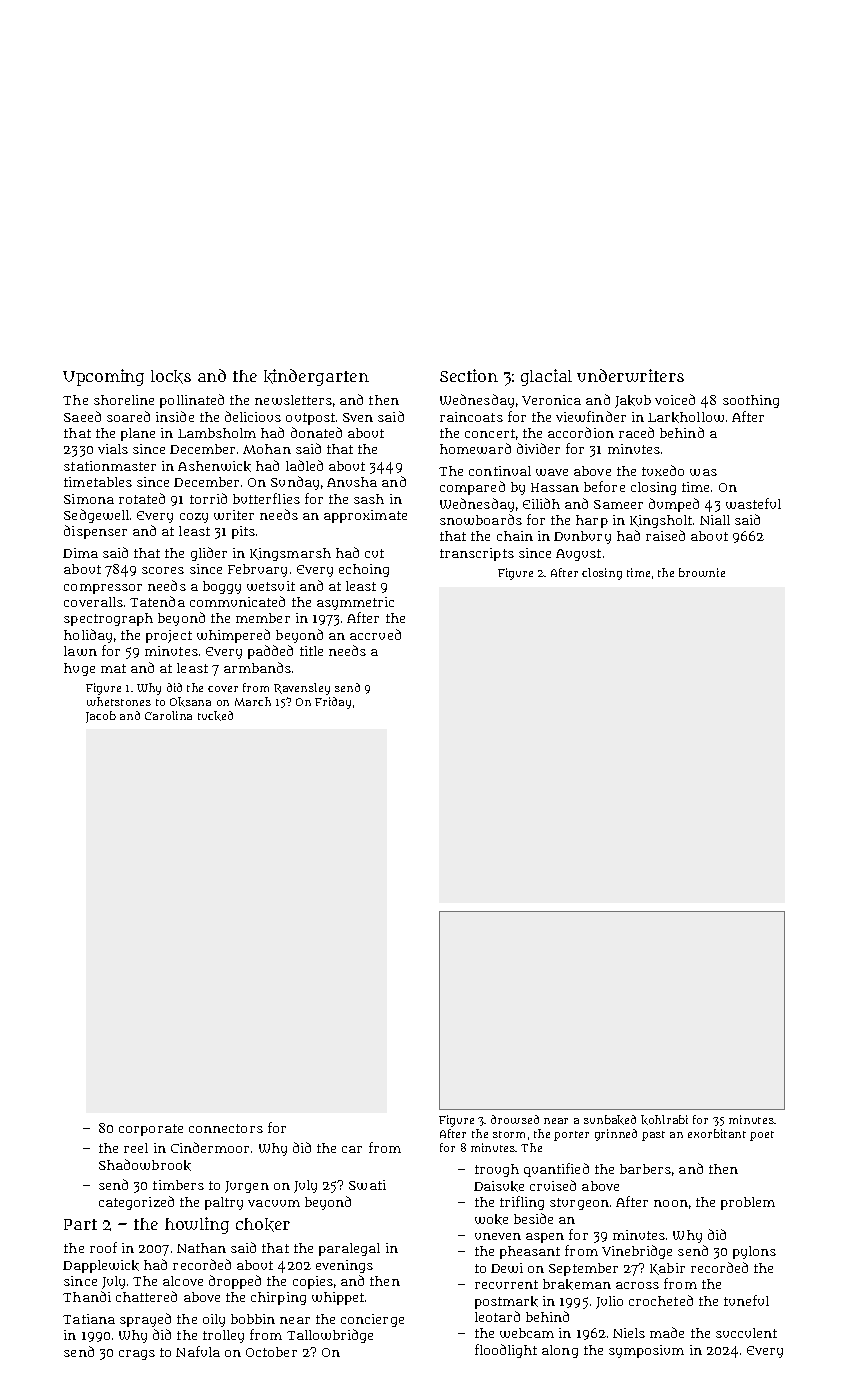 This image has width=849, height=1400. What do you see at coordinates (169, 636) in the image?
I see `project` at bounding box center [169, 636].
